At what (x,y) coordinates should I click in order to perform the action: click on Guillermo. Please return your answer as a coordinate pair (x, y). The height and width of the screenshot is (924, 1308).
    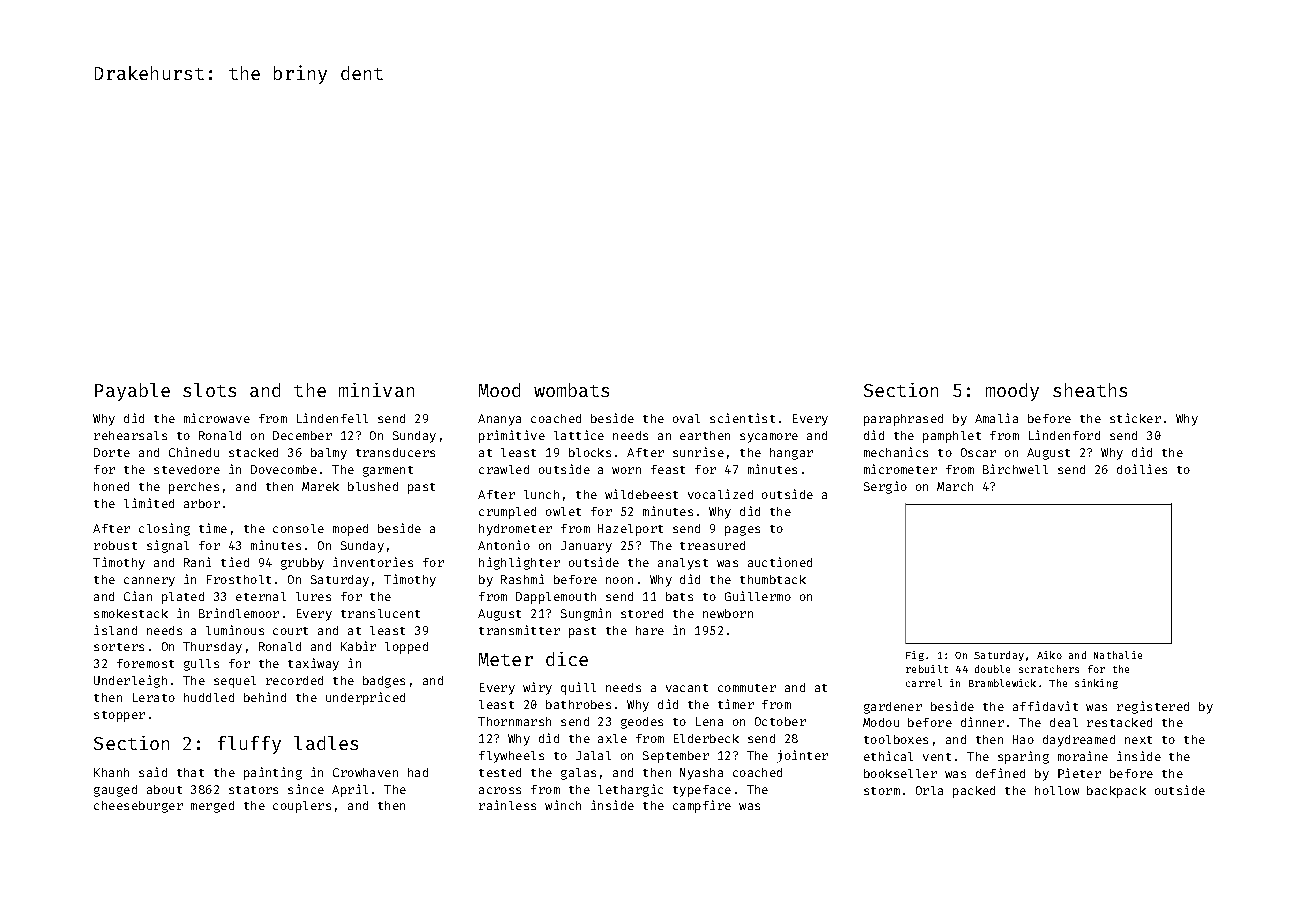
    Looking at the image, I should click on (758, 596).
